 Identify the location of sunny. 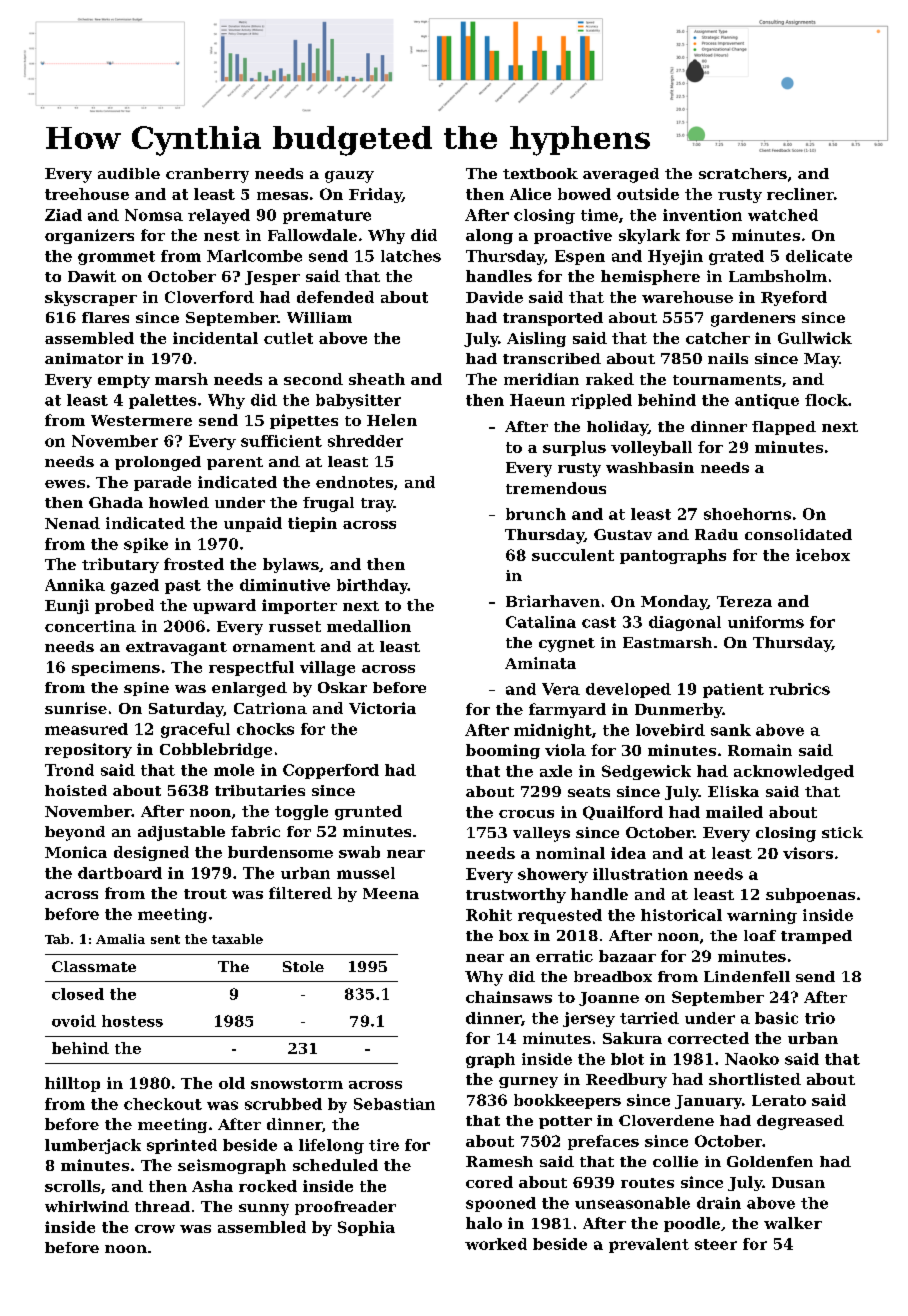
(264, 1210).
